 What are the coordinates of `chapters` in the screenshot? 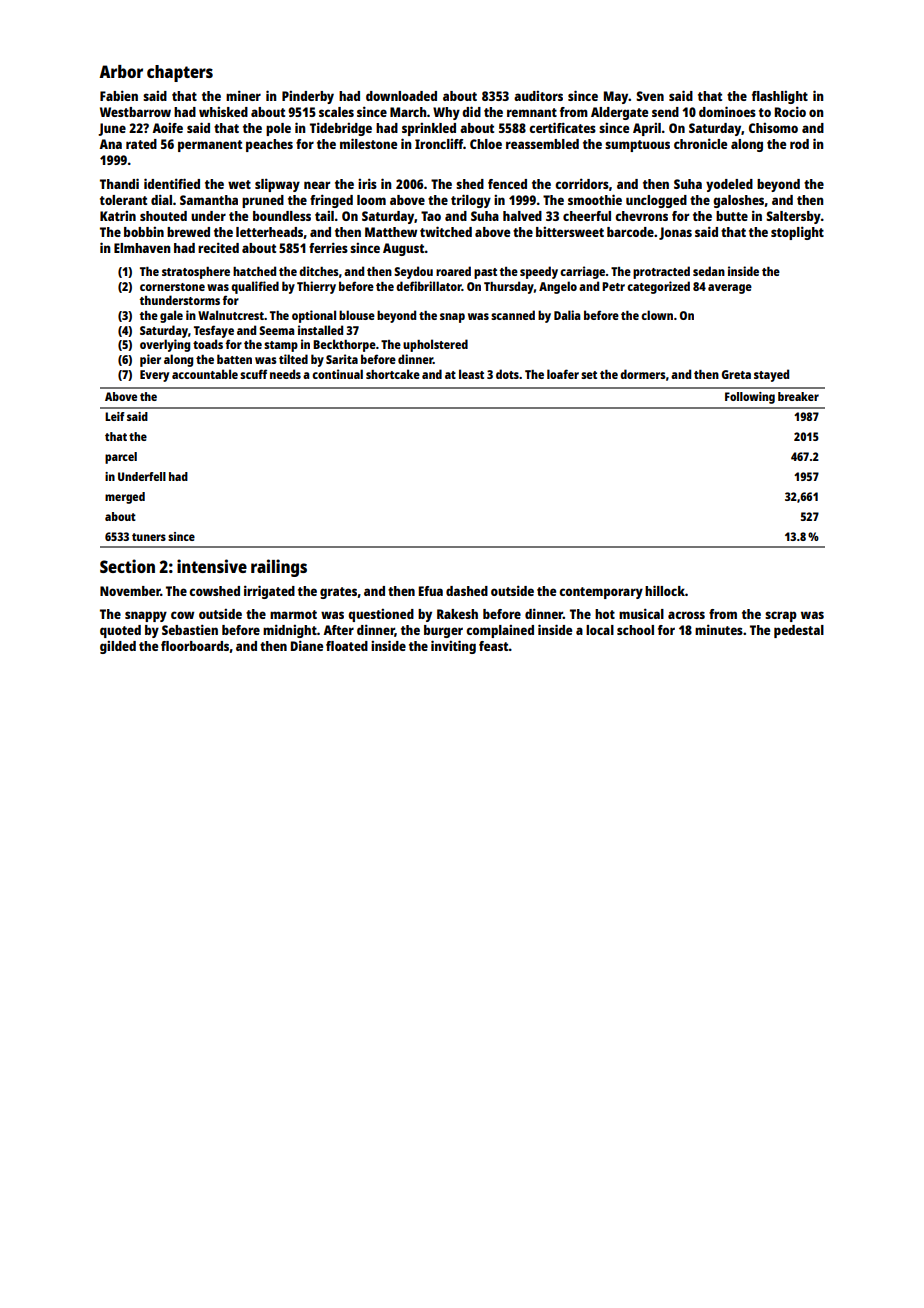 It's located at (180, 73).
